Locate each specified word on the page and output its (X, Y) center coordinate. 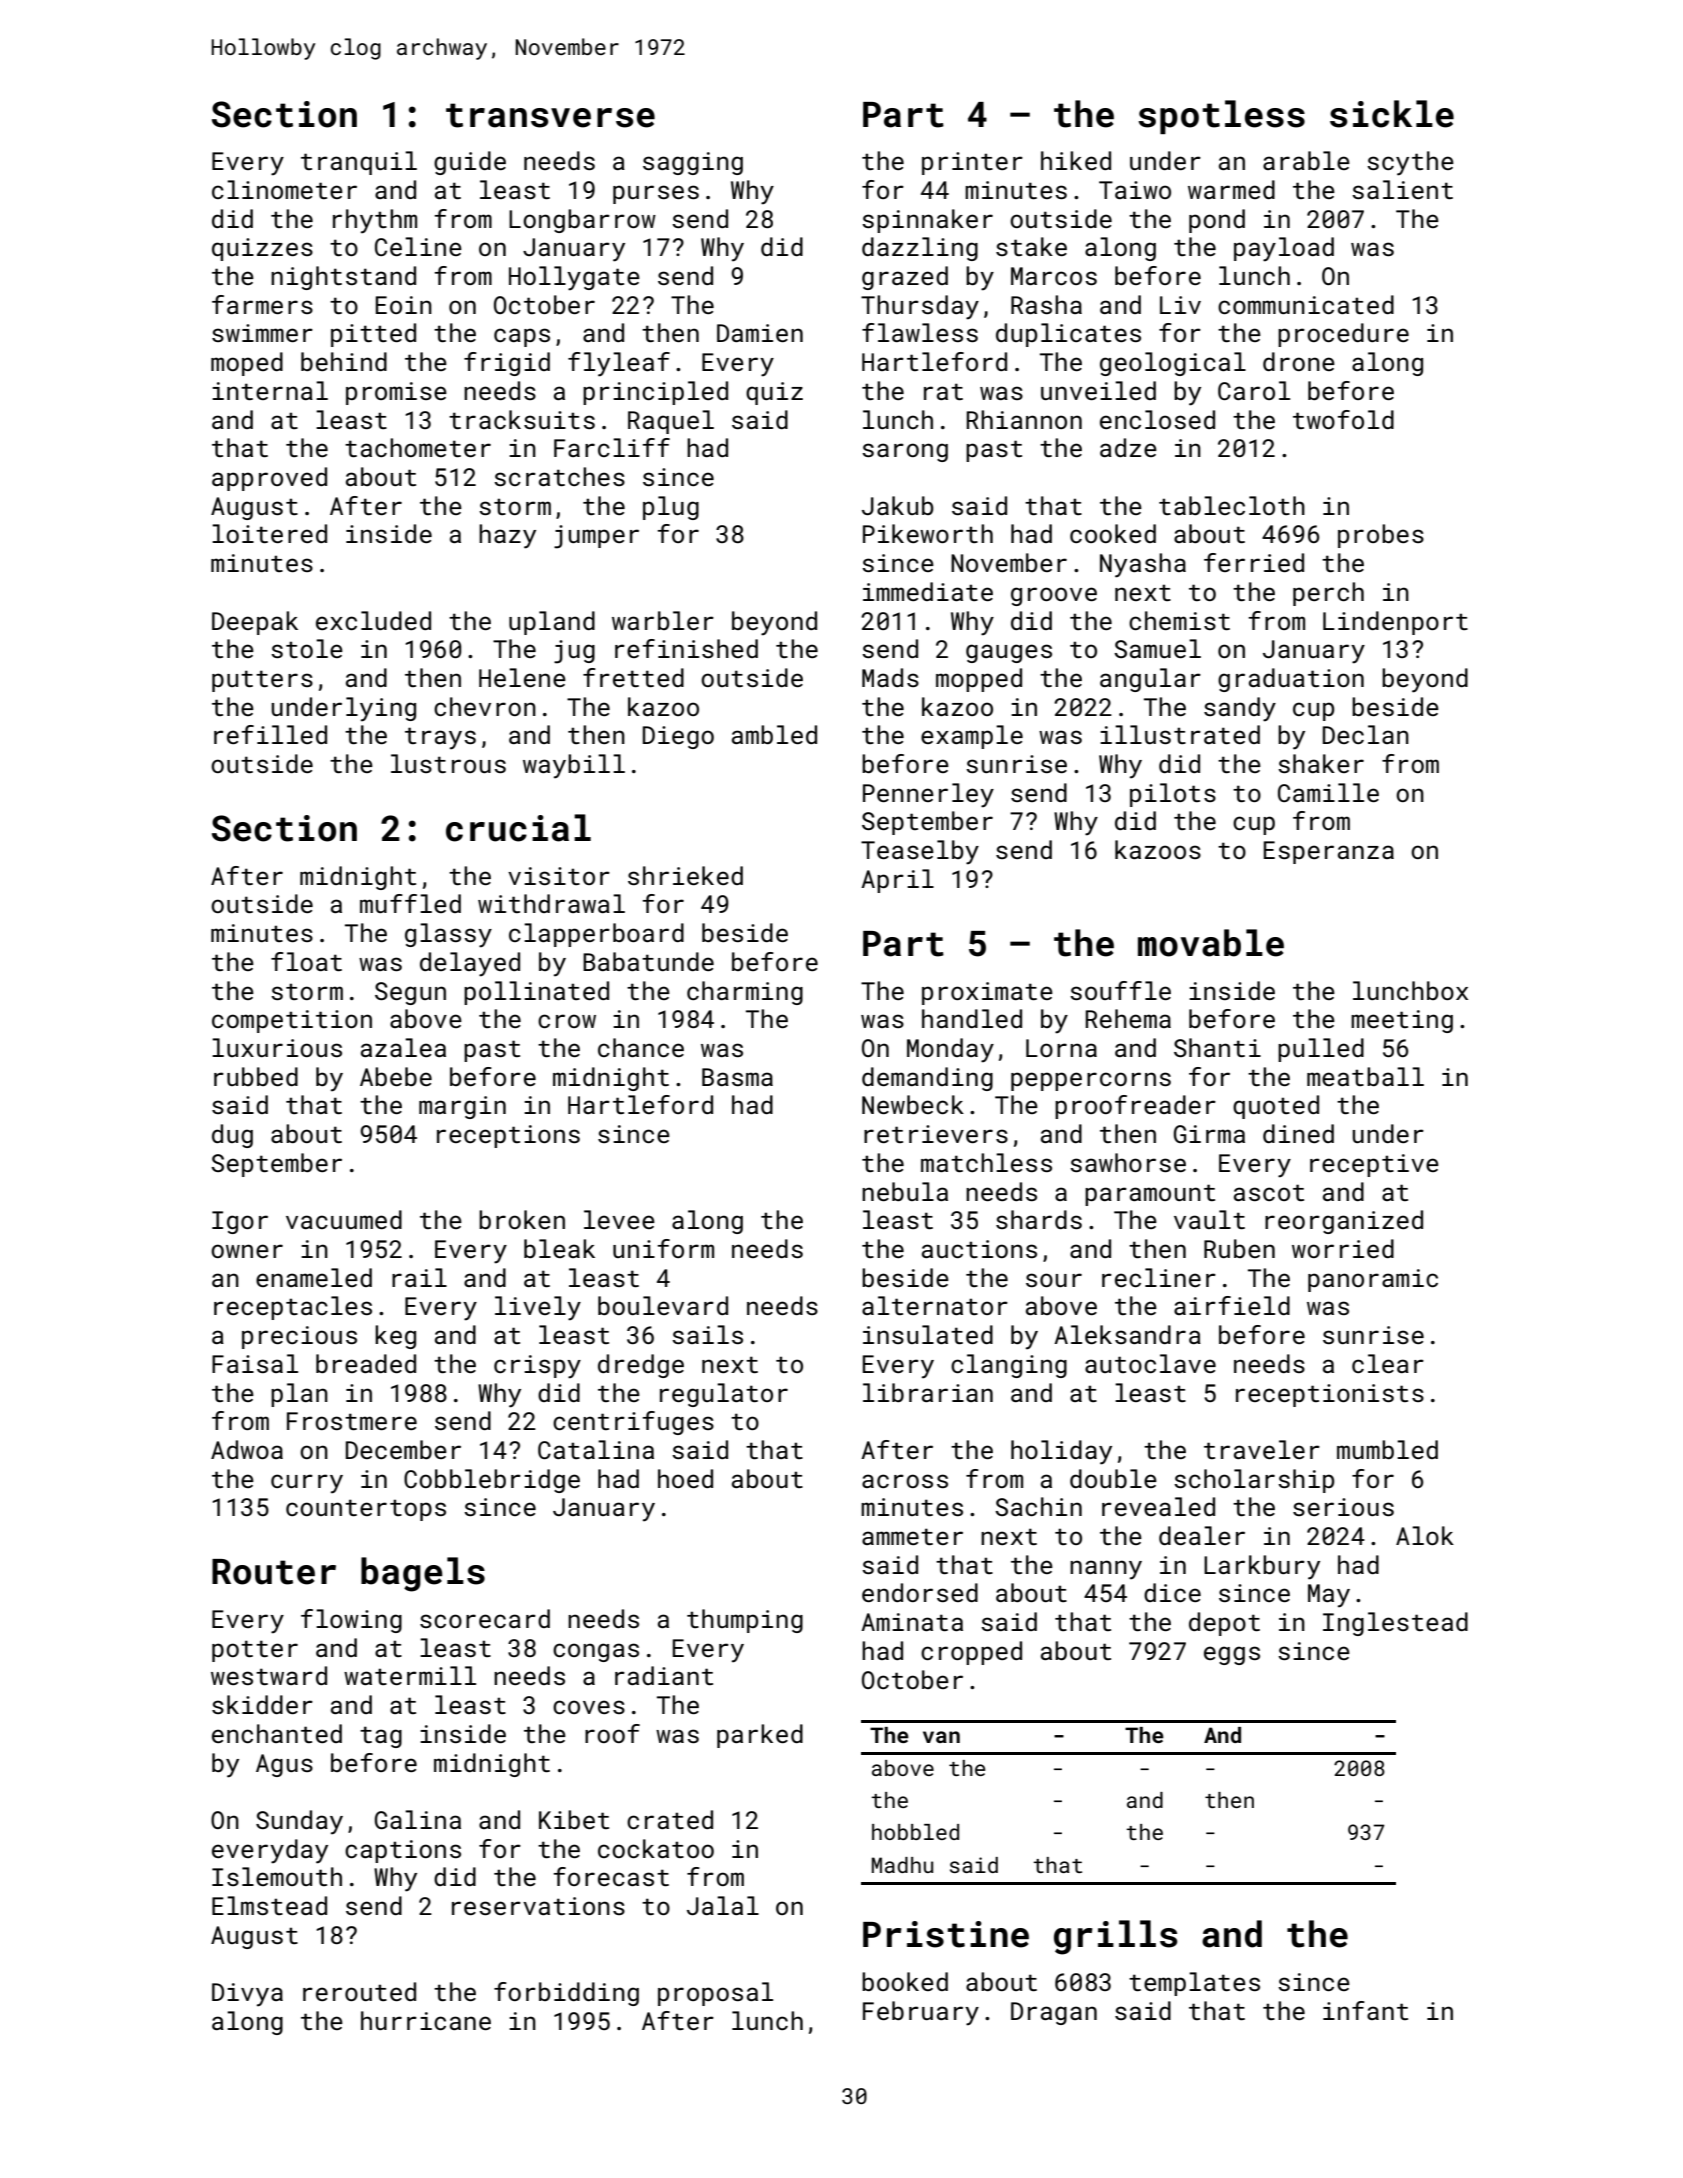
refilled (270, 734)
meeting (1402, 1021)
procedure (1343, 335)
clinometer (284, 189)
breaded (366, 1363)
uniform (663, 1248)
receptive (1374, 1165)
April (897, 881)
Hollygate (574, 278)
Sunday (299, 1822)
